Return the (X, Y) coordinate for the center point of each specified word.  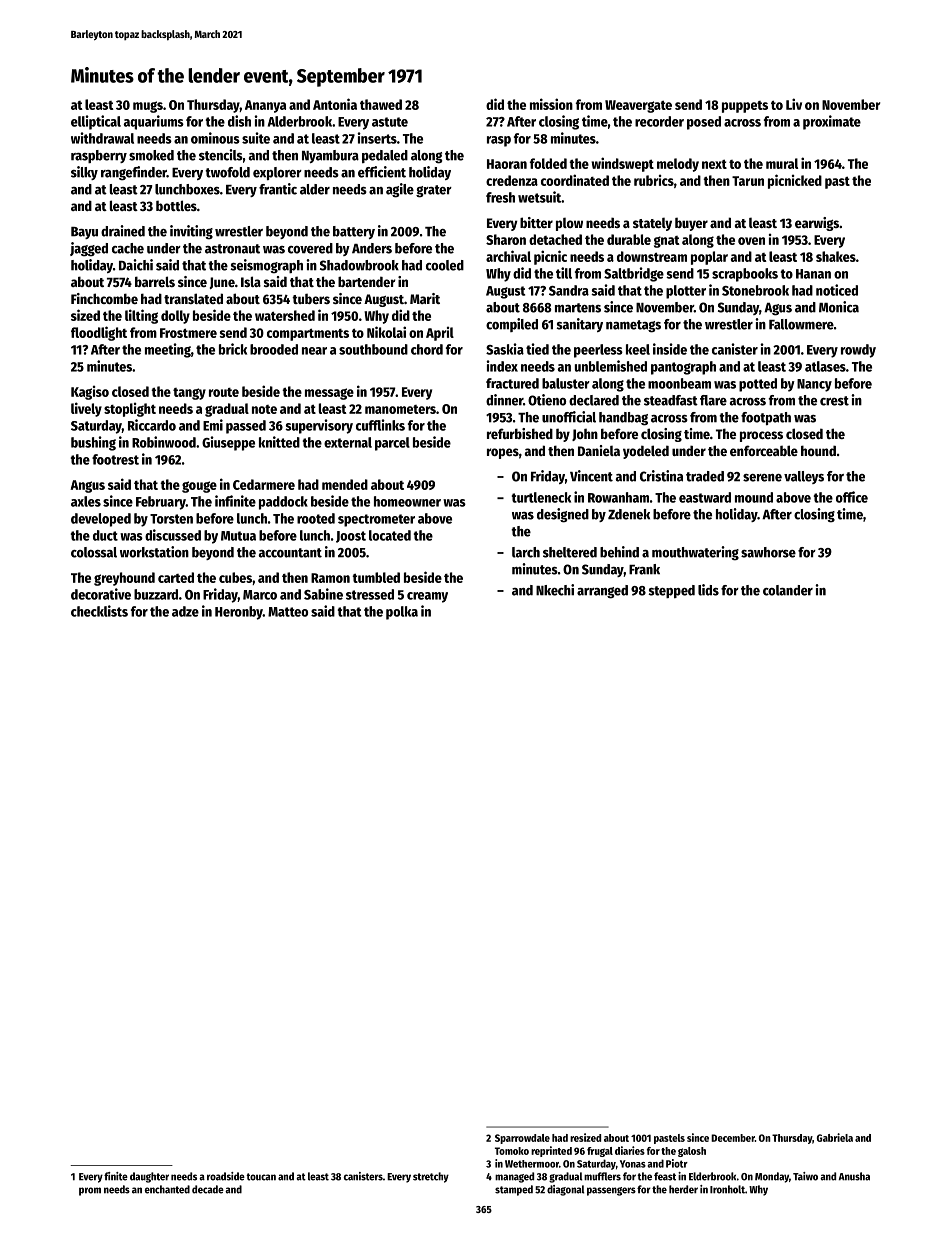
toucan (261, 1177)
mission (551, 104)
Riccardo (152, 425)
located (390, 535)
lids (708, 590)
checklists (99, 611)
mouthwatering (695, 553)
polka (402, 613)
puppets (745, 107)
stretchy (431, 1177)
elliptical (96, 122)
